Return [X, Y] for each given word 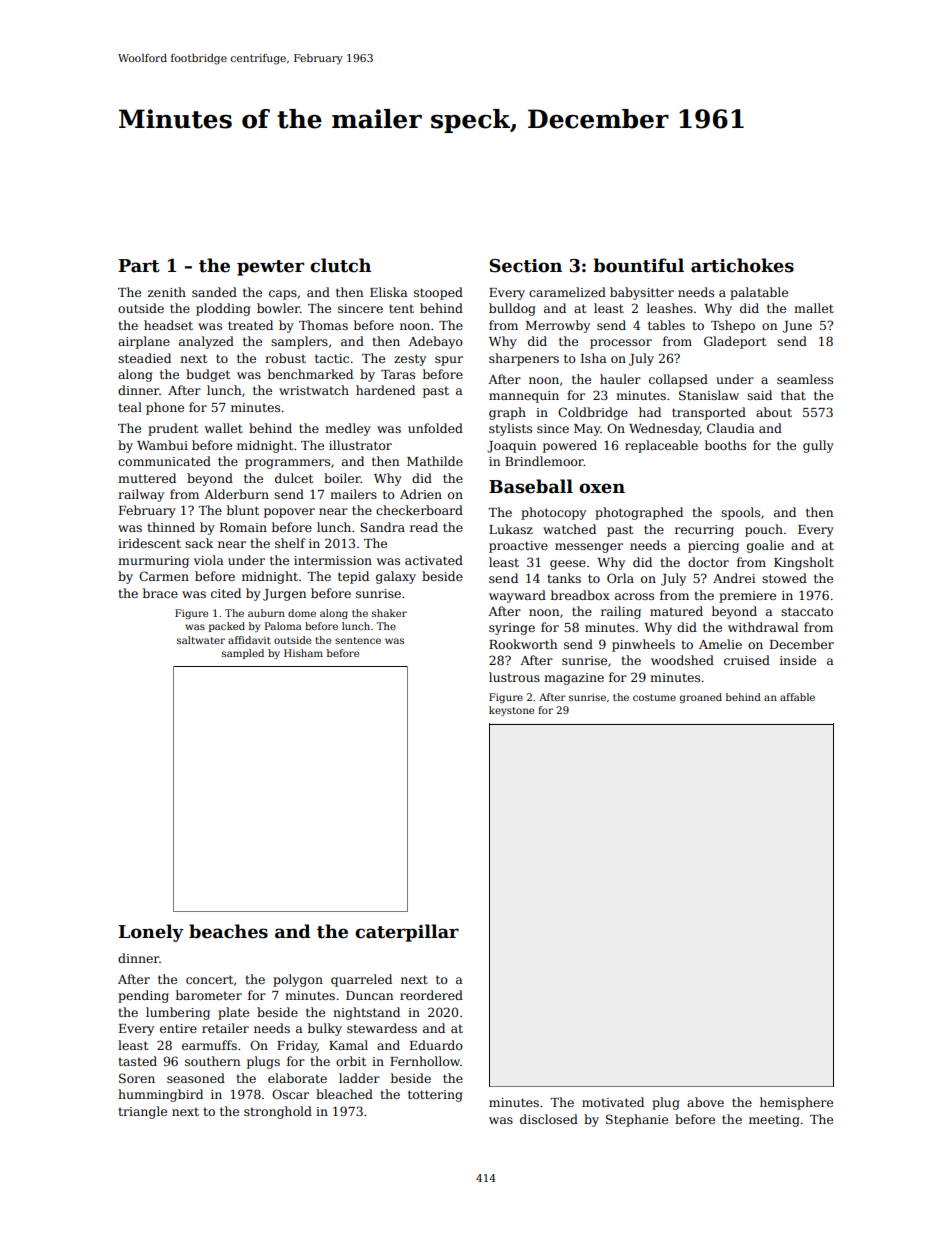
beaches [228, 931]
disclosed [549, 1119]
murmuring [153, 562]
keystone [511, 711]
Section [526, 266]
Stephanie [637, 1120]
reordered [431, 995]
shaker [389, 613]
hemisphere [796, 1103]
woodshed [682, 660]
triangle [142, 1112]
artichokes [742, 265]
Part [139, 266]
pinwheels [643, 645]
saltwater [201, 640]
